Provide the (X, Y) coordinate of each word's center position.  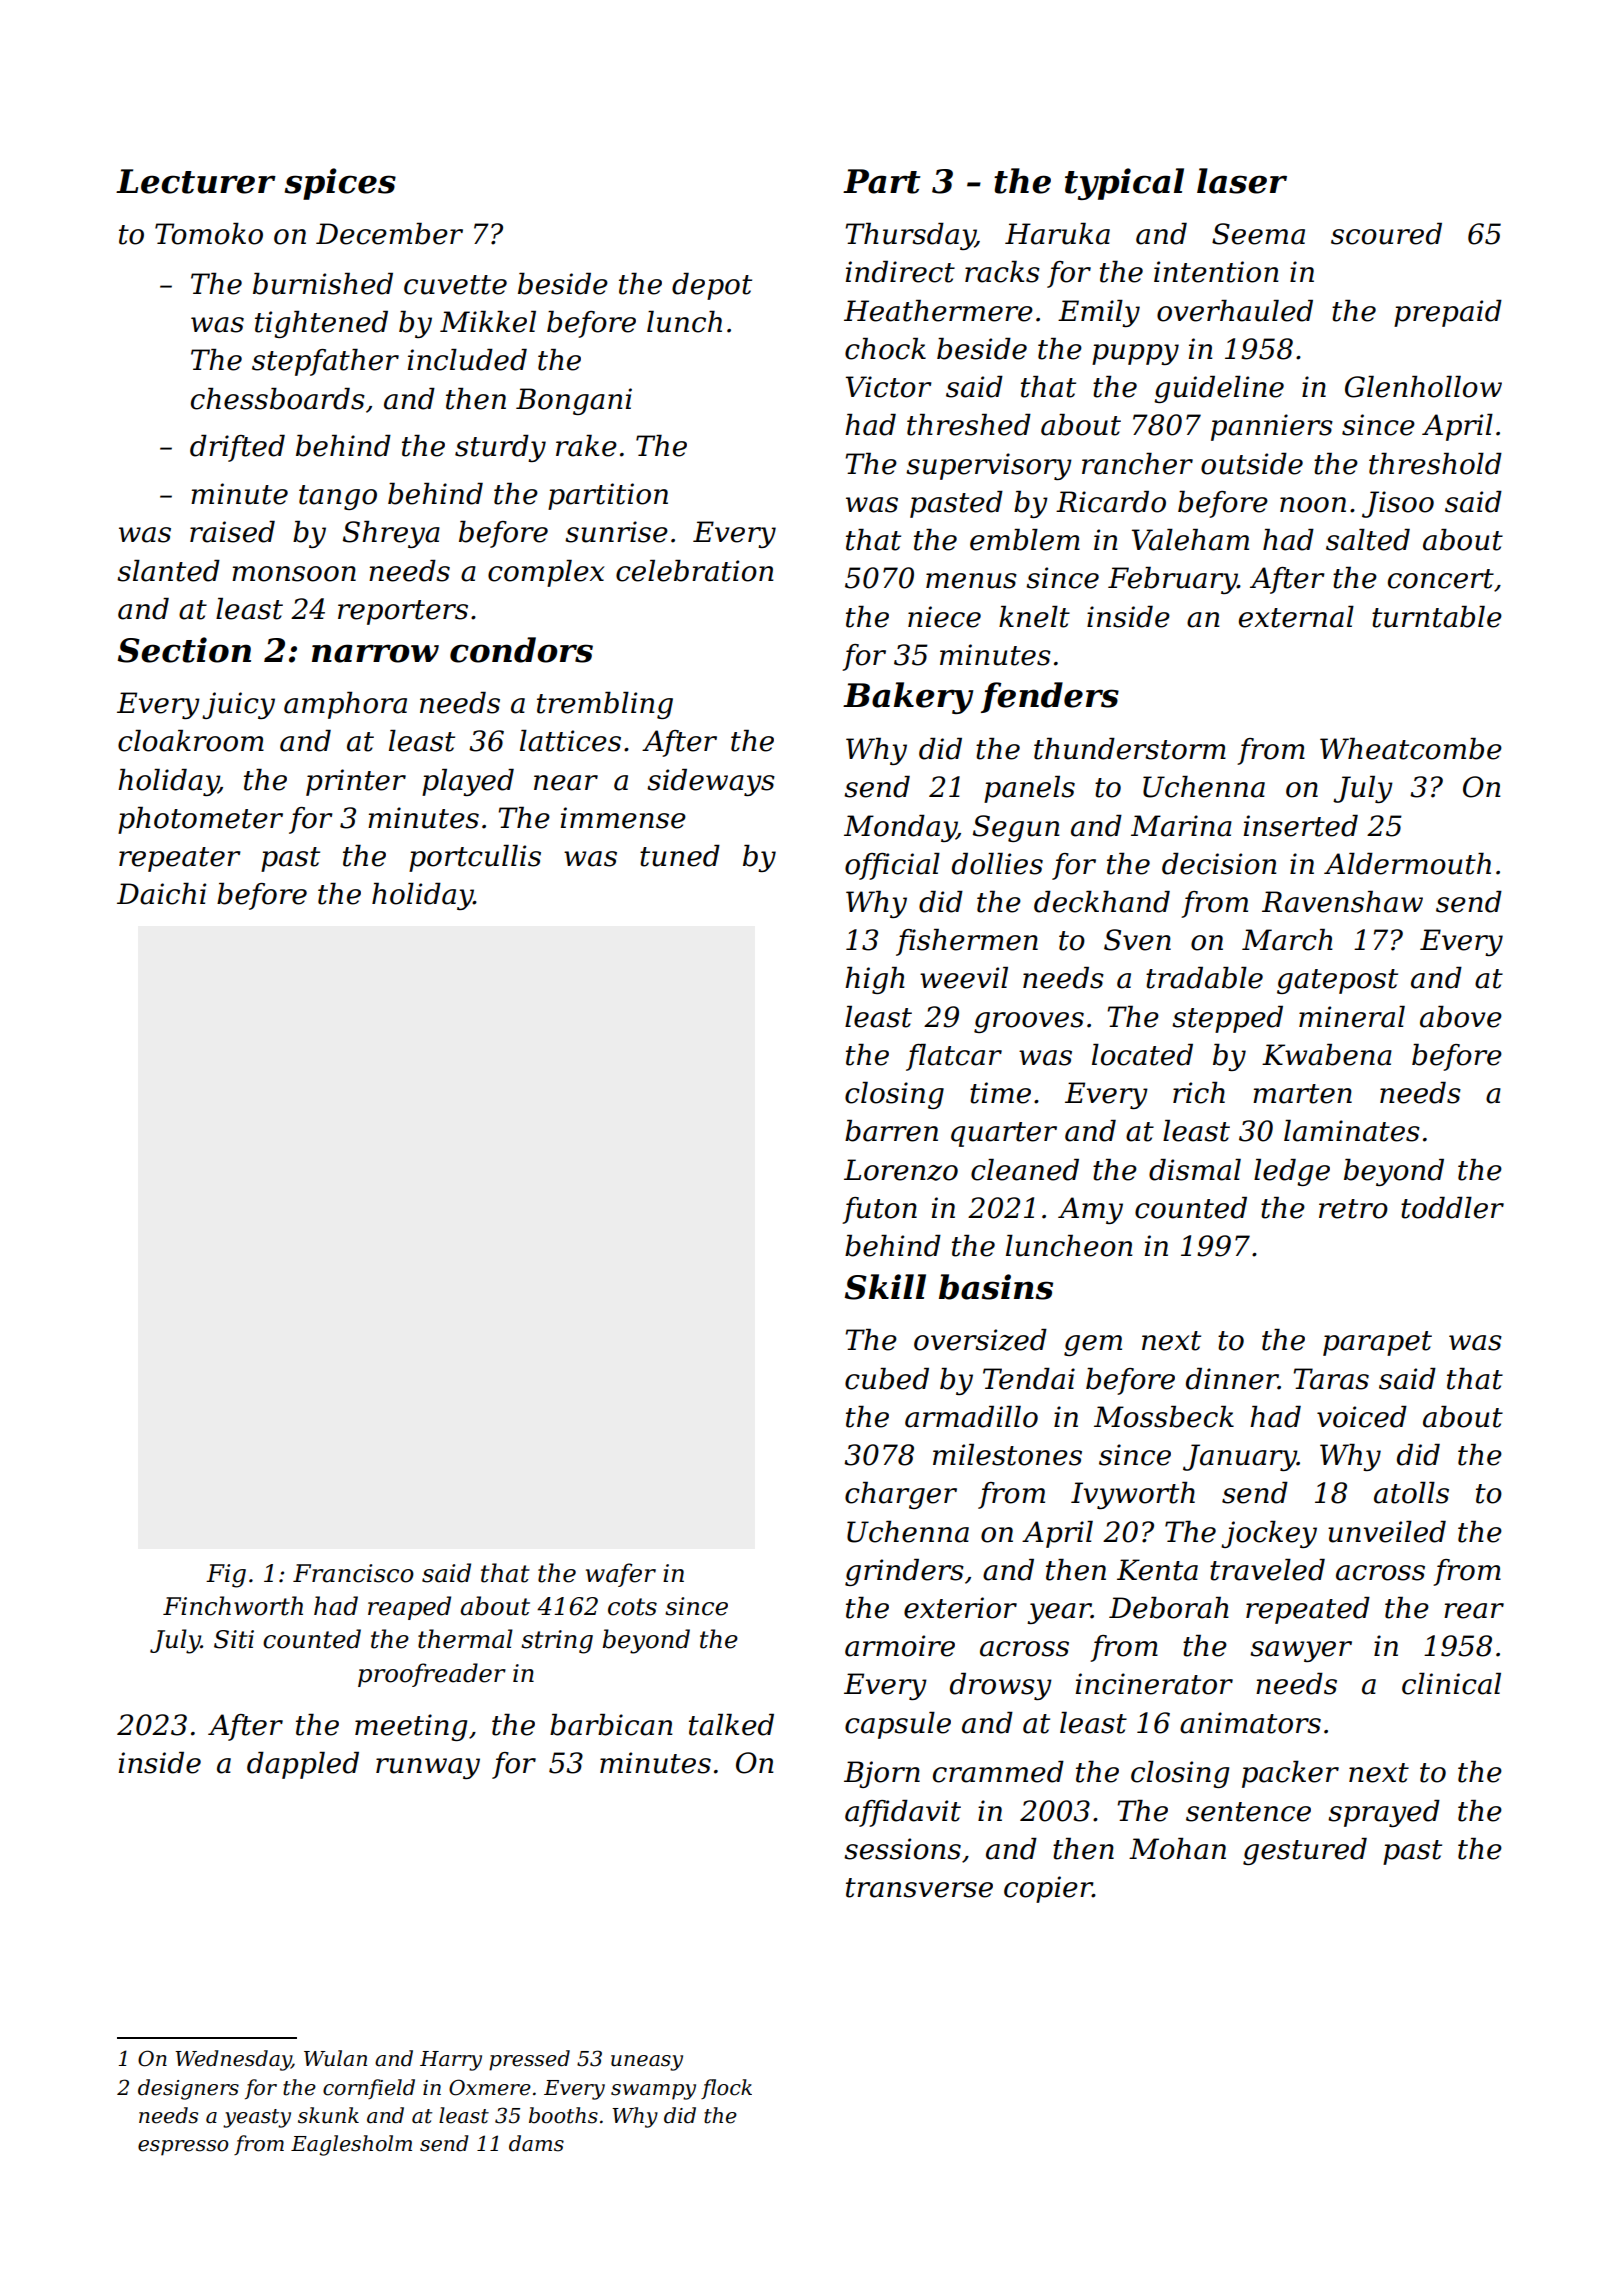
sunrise (616, 532)
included (467, 360)
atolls (1411, 1493)
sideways (711, 782)
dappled (303, 1765)
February (1173, 580)
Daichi (161, 894)
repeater (180, 859)
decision (1219, 864)
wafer (621, 1575)
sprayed (1384, 1813)
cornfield (369, 2089)
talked (731, 1725)
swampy (653, 2092)
